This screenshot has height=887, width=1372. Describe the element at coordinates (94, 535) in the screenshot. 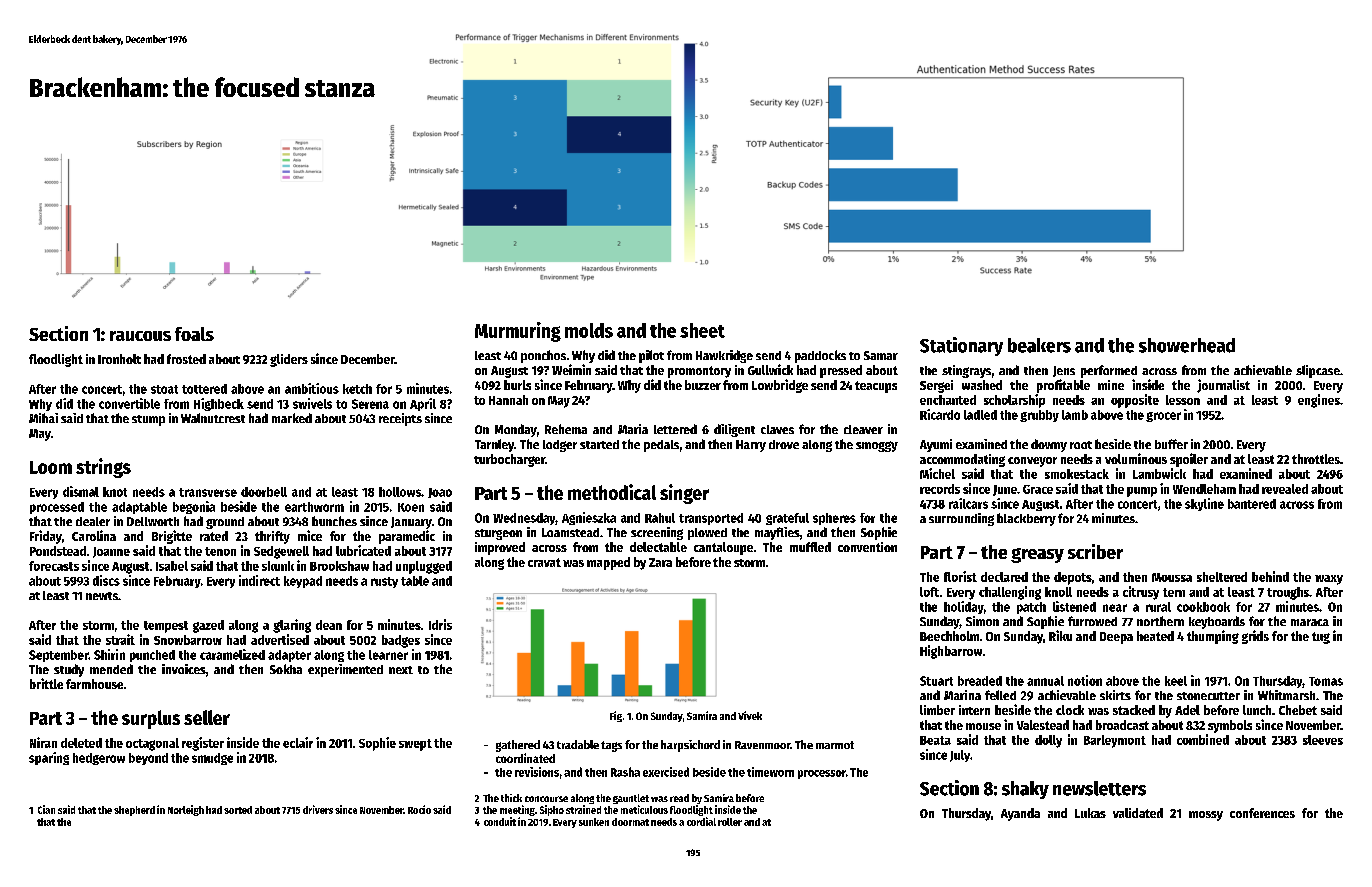

I see `Carolina` at that location.
